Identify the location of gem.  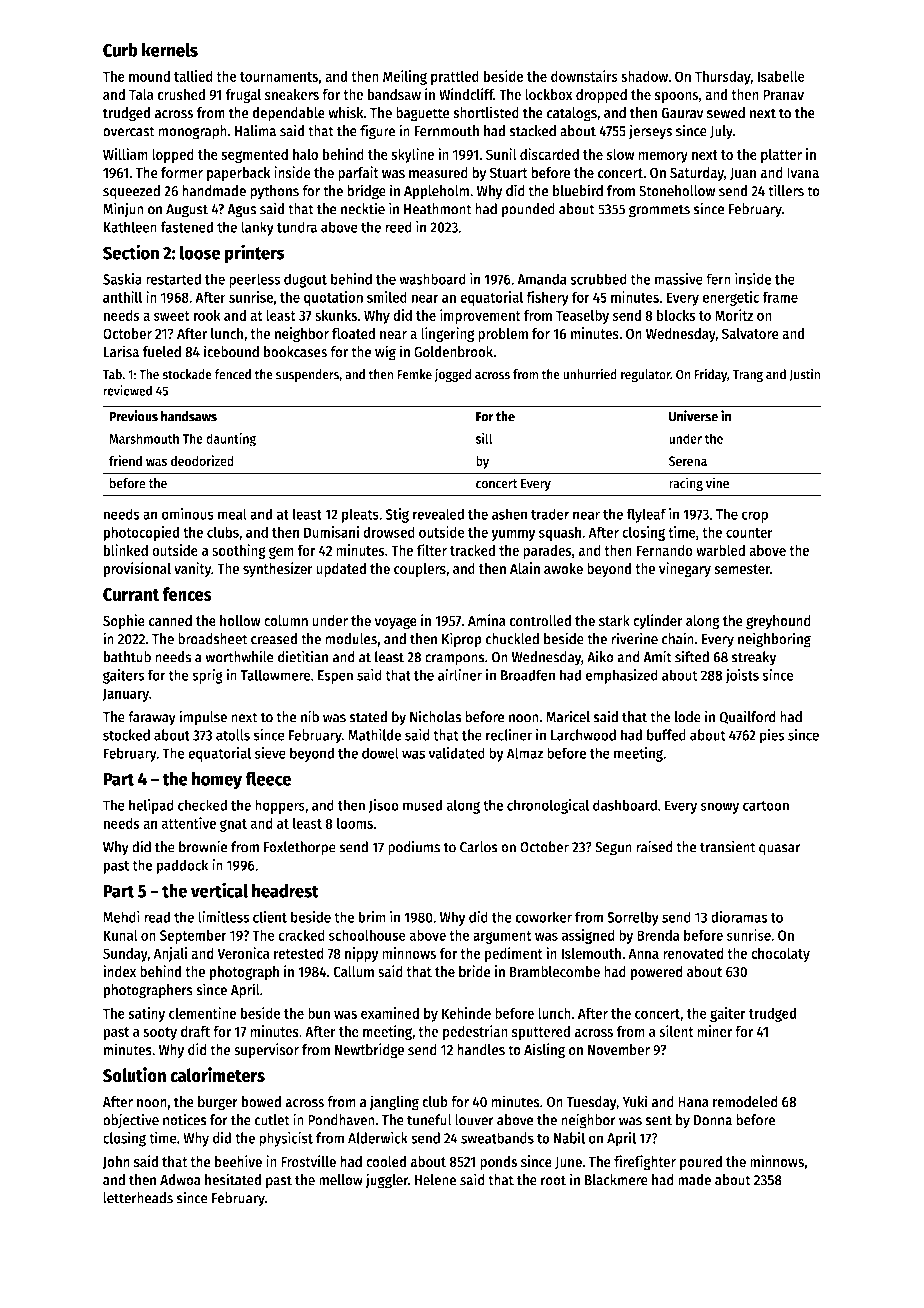
(281, 553).
